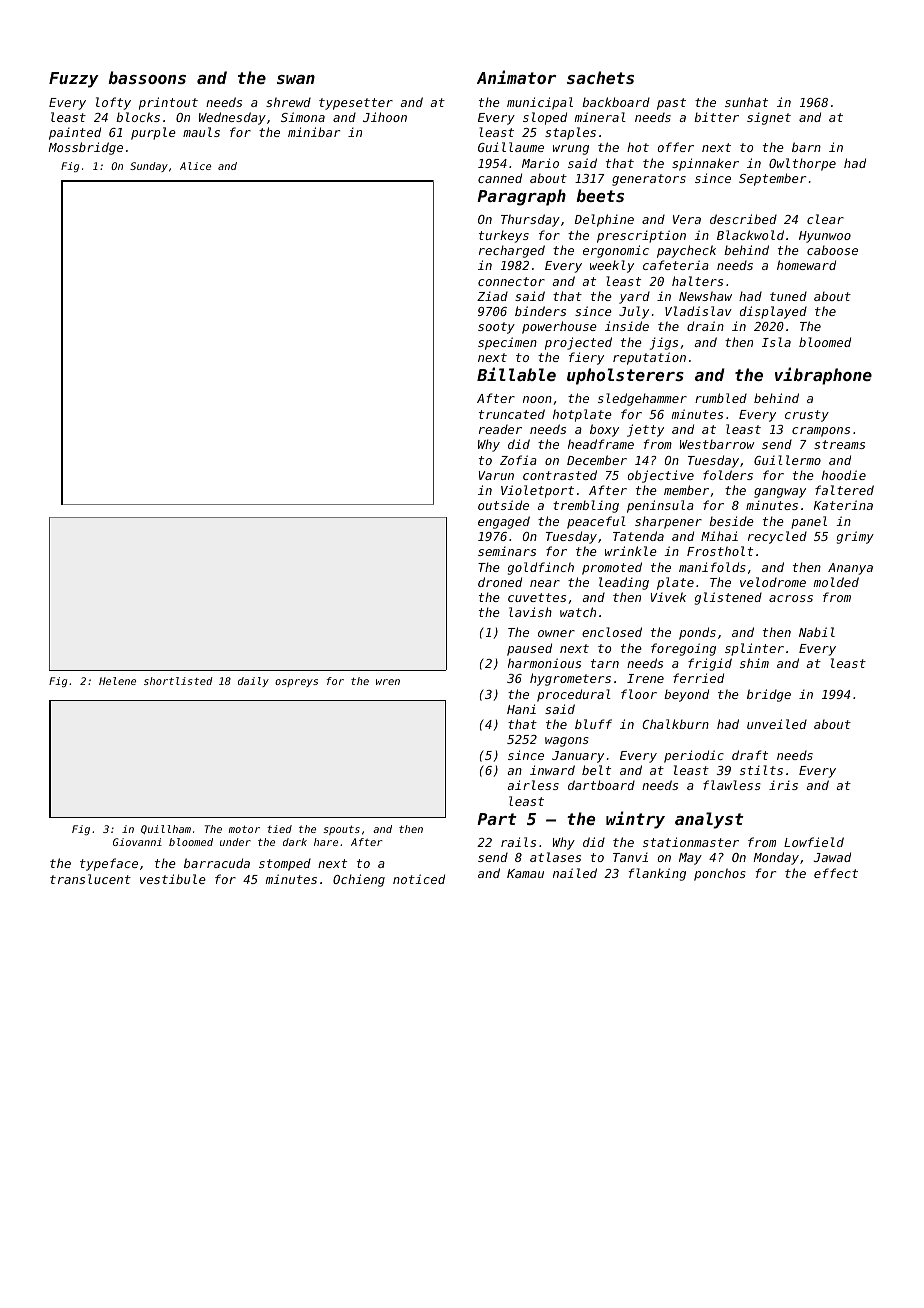  Describe the element at coordinates (586, 506) in the image. I see `trembling` at that location.
